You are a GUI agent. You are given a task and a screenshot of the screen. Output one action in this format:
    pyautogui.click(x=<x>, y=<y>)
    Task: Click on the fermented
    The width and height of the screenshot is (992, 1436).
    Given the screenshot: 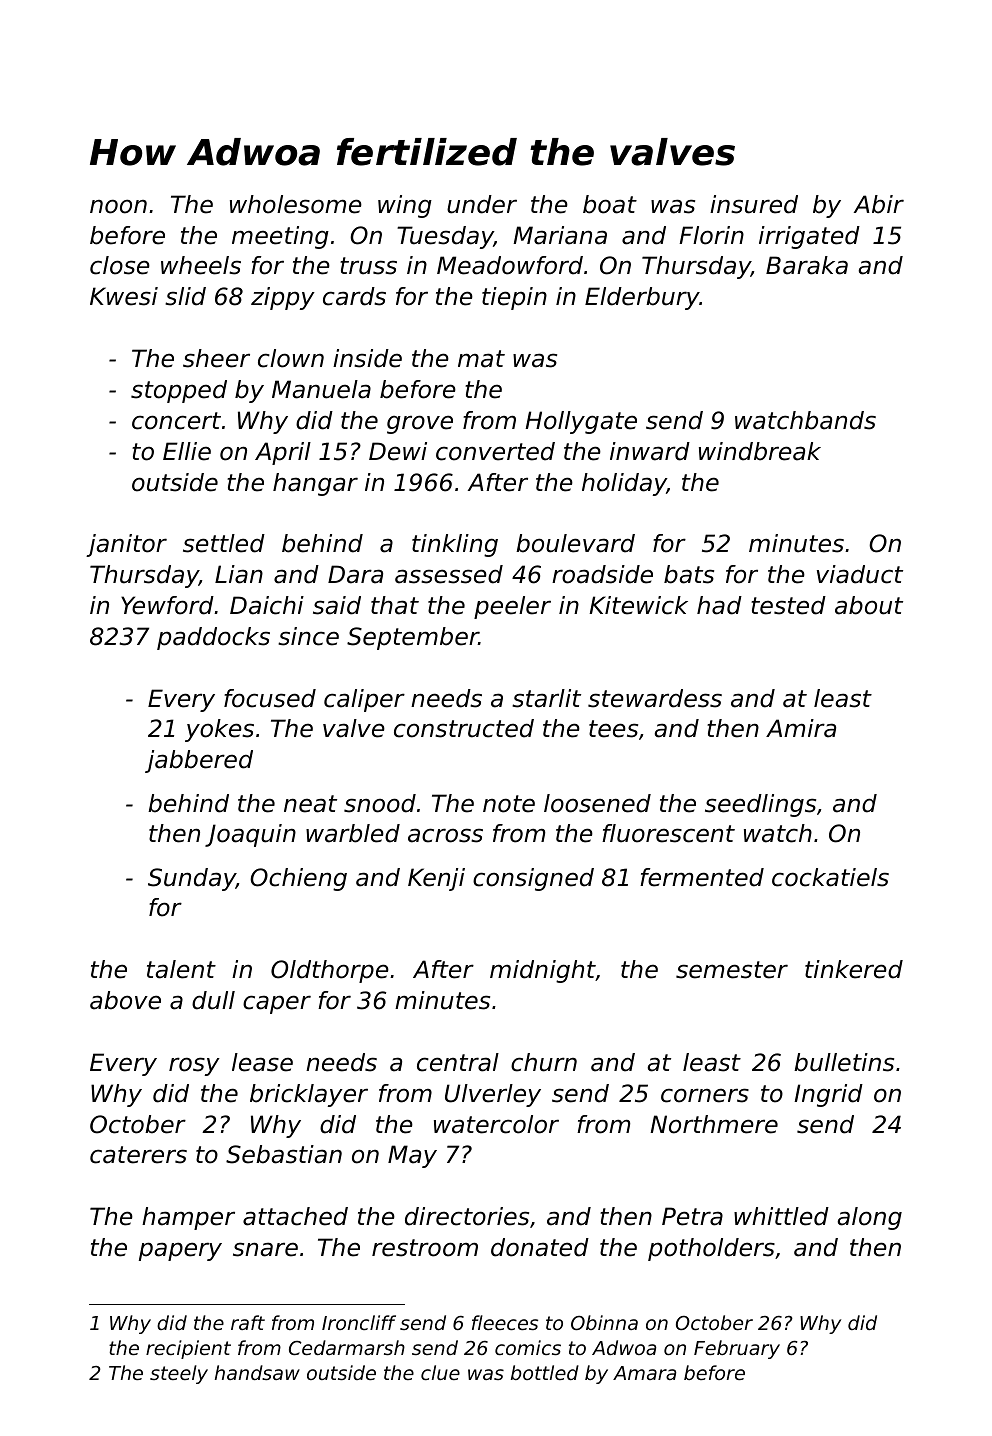 What is the action you would take?
    pyautogui.click(x=702, y=877)
